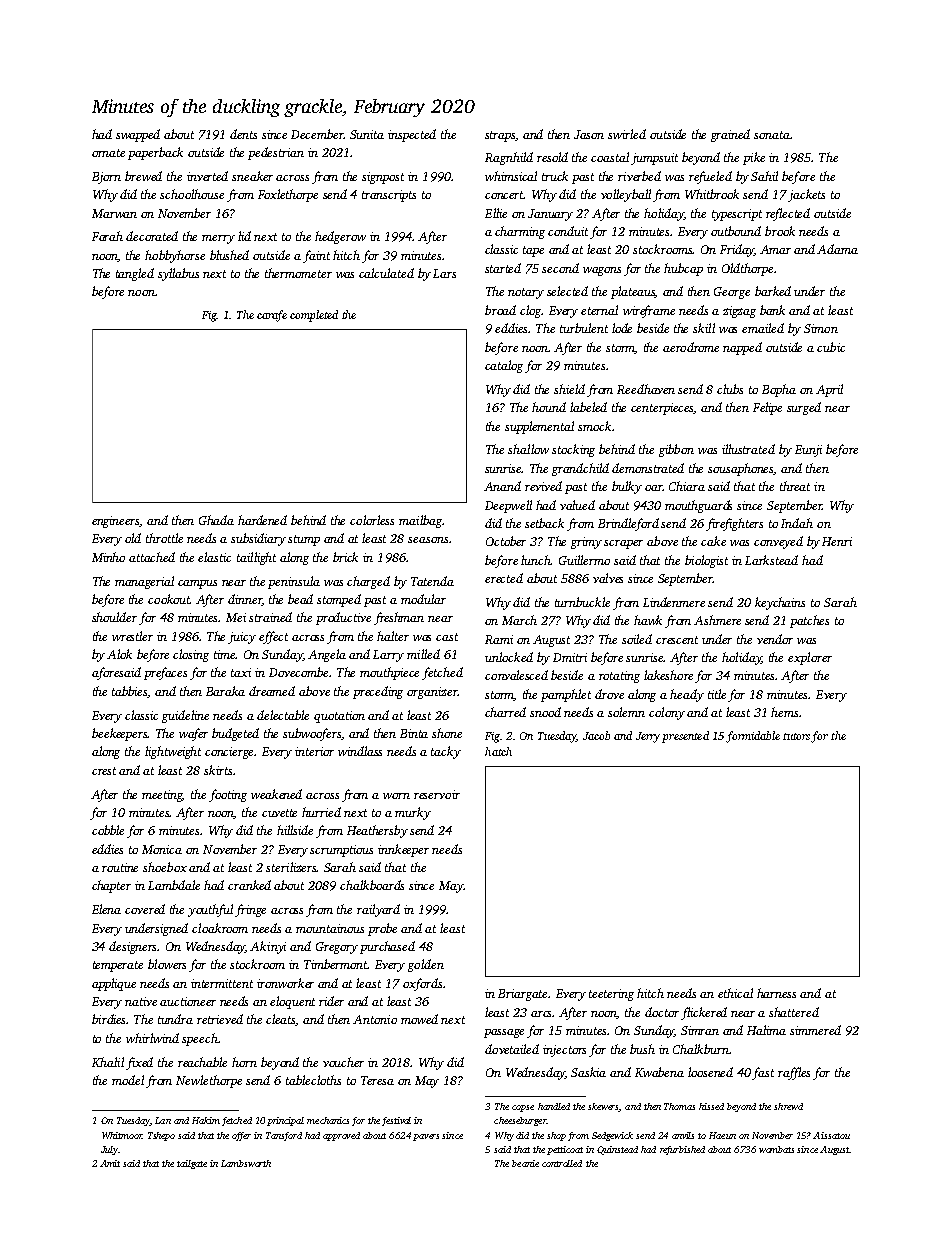  Describe the element at coordinates (256, 558) in the screenshot. I see `taillight` at that location.
